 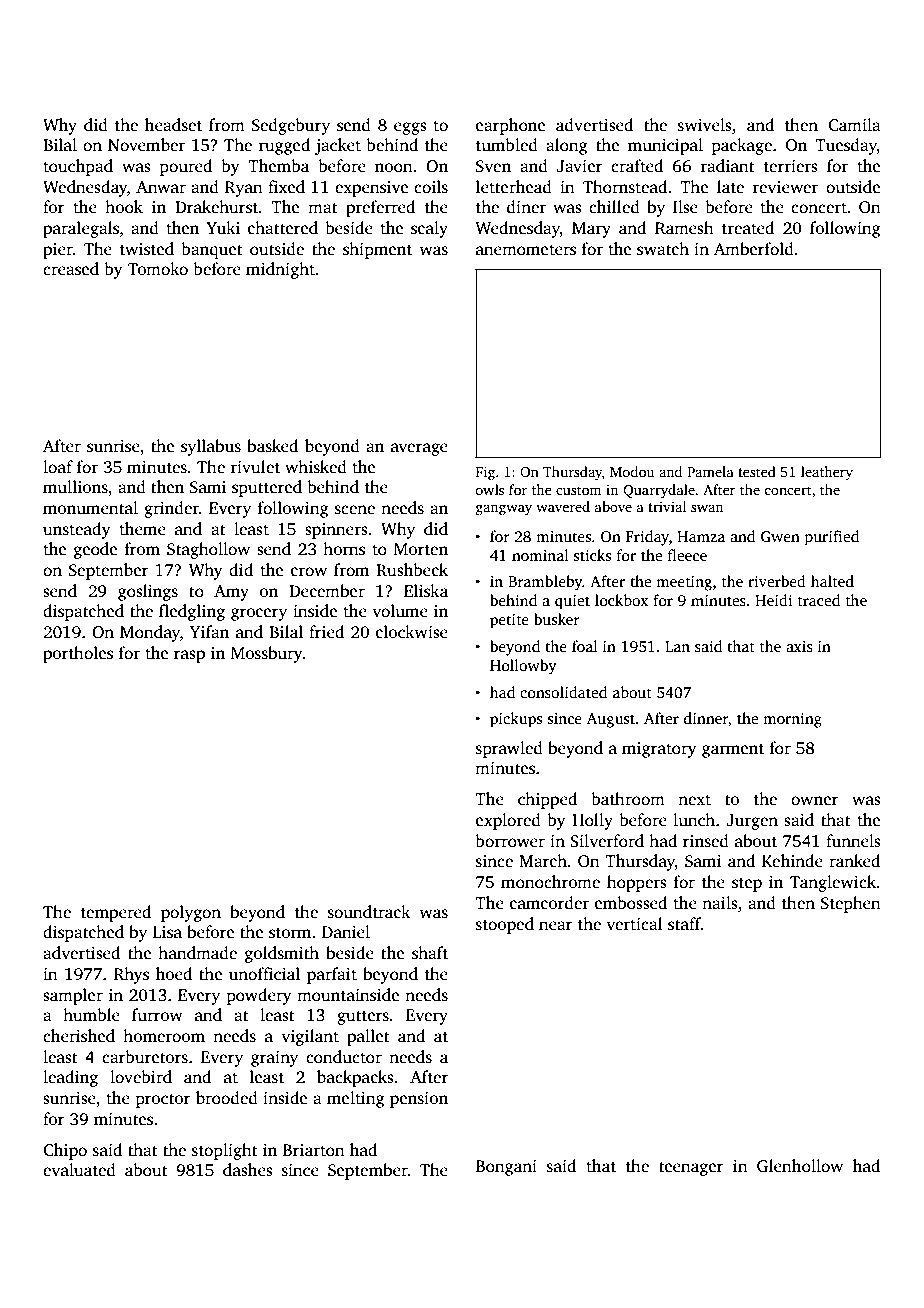 I want to click on Pamela, so click(x=710, y=471).
